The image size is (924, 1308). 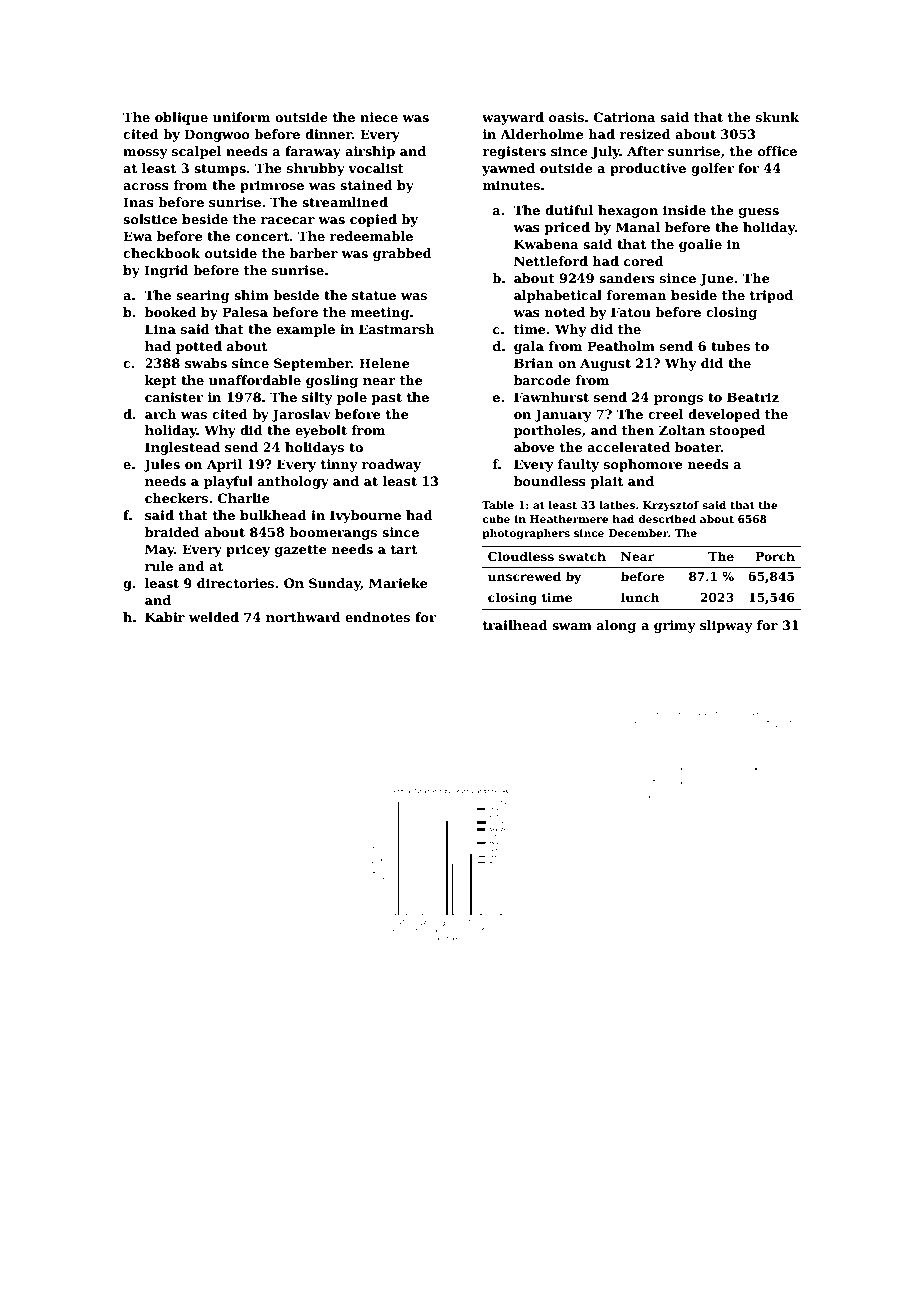 I want to click on Inglestead, so click(x=182, y=448).
